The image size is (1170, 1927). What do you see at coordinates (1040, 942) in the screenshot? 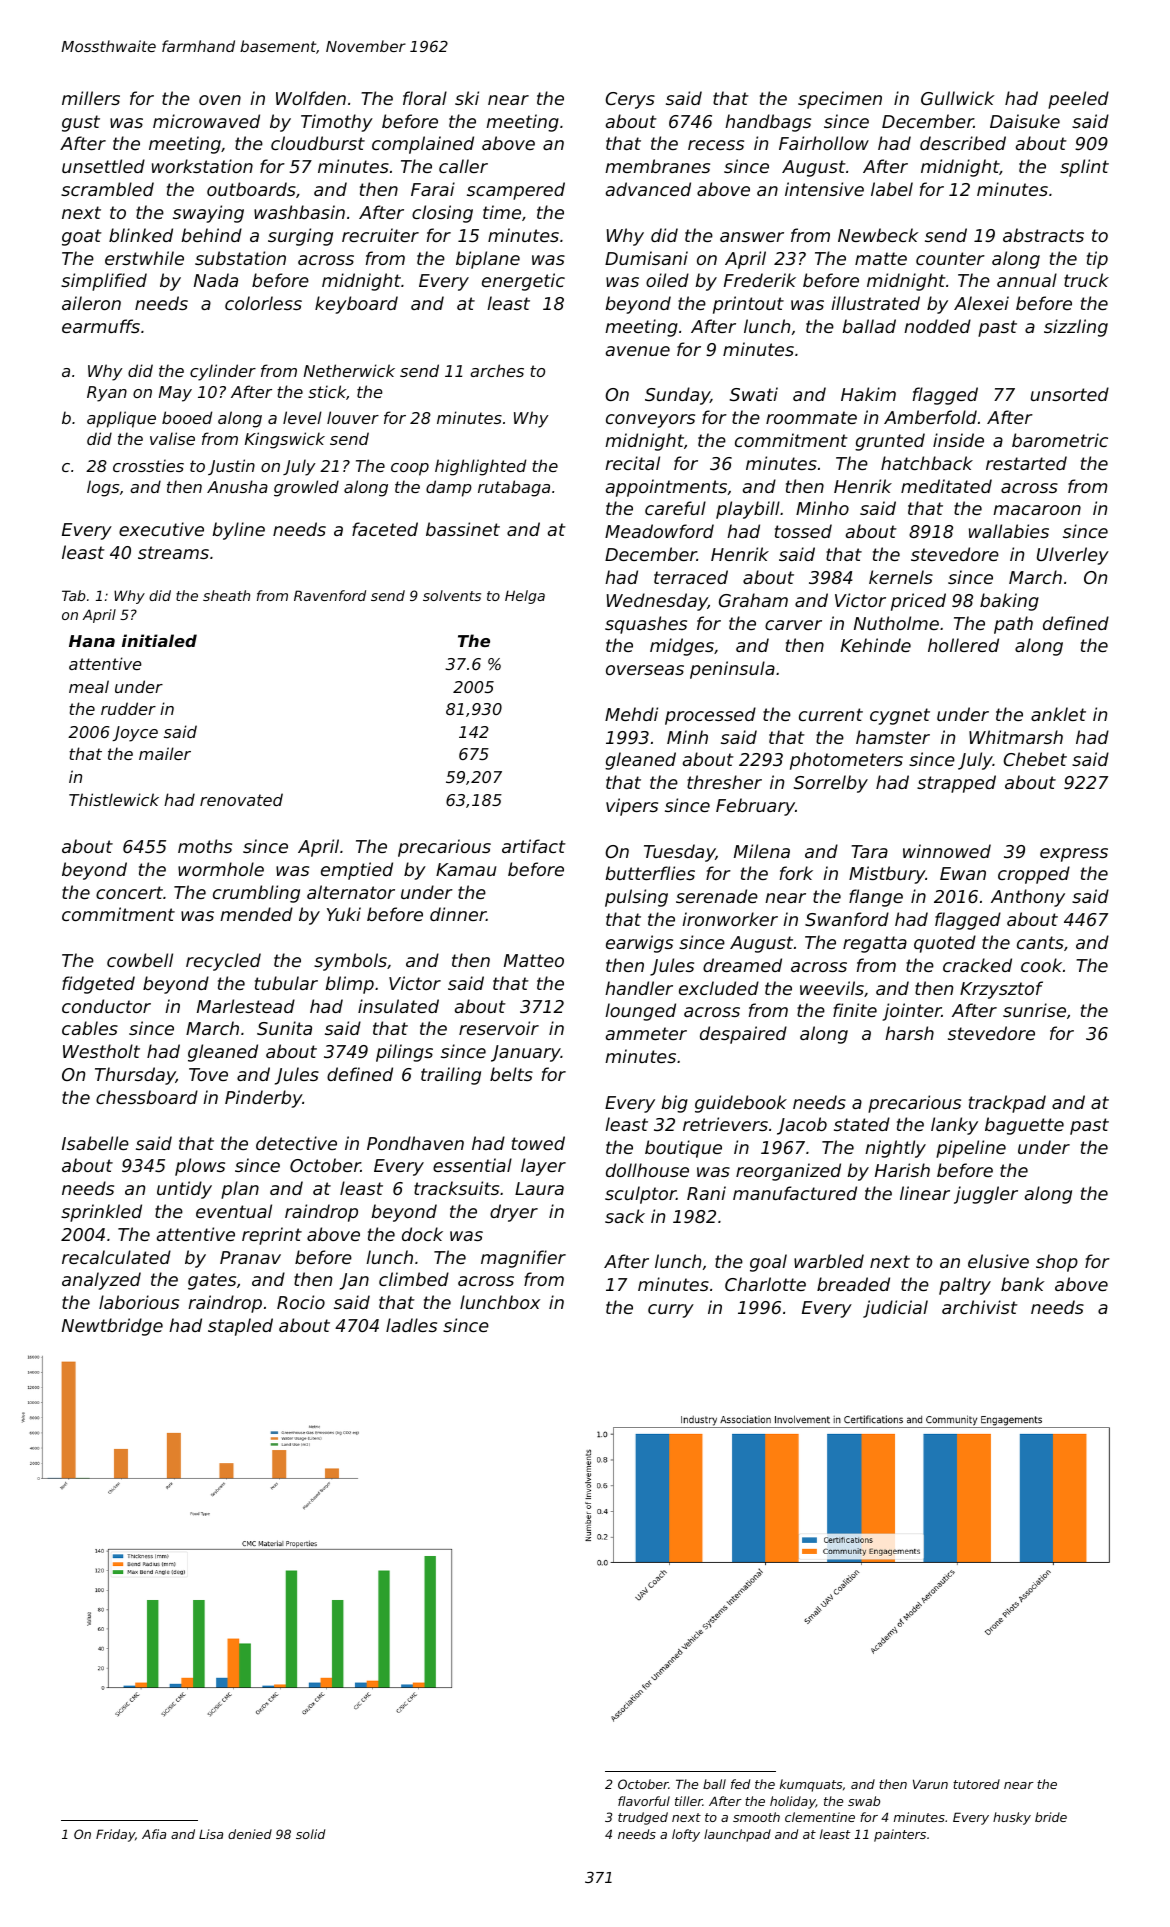
I see `cants` at bounding box center [1040, 942].
